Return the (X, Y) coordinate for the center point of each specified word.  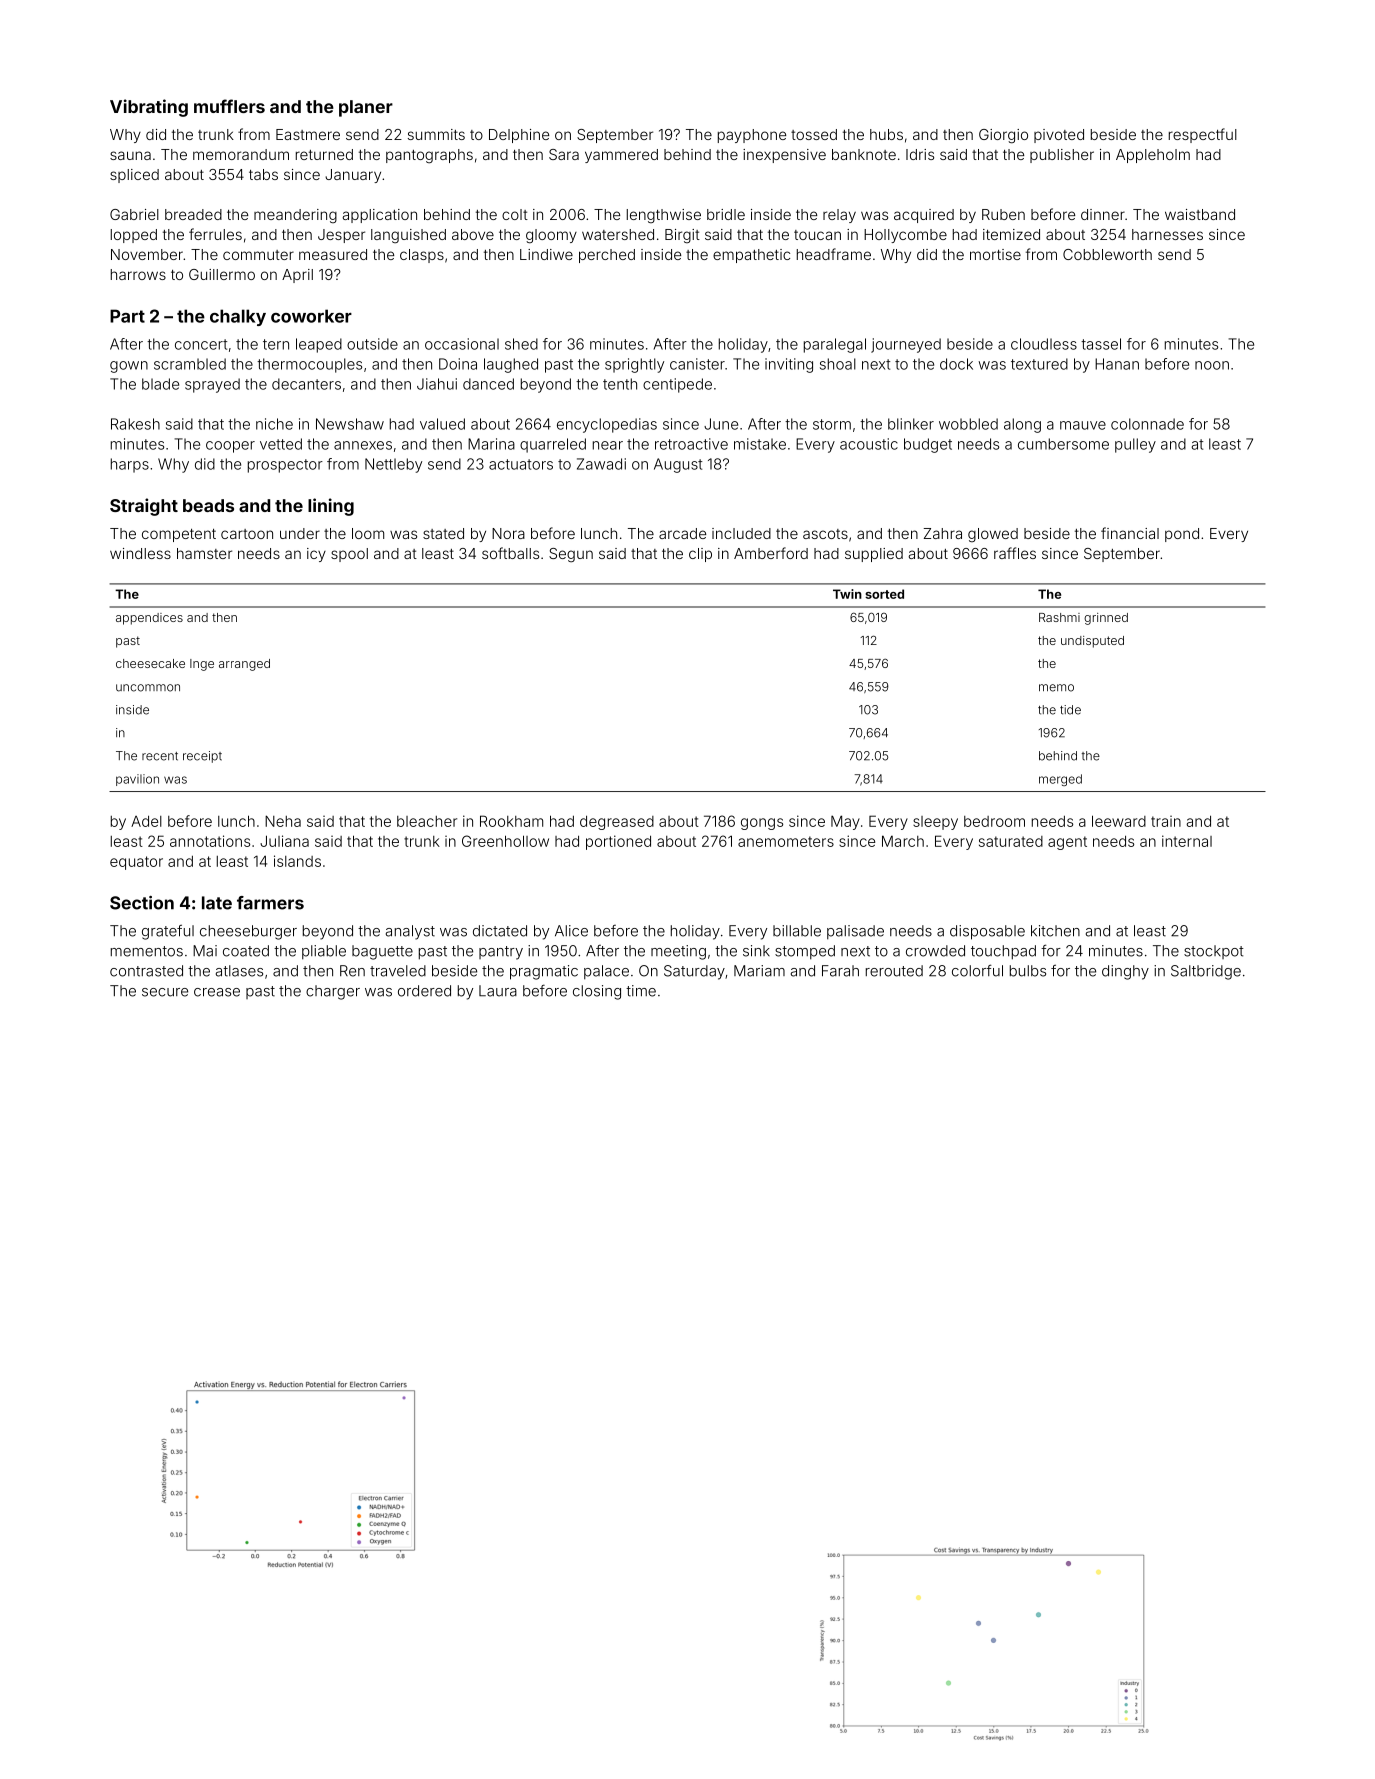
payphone (752, 136)
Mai (205, 951)
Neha (283, 821)
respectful (1203, 135)
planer (366, 108)
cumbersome (1063, 444)
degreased (617, 822)
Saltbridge (1206, 972)
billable (797, 931)
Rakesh (135, 424)
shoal (838, 364)
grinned (1106, 619)
